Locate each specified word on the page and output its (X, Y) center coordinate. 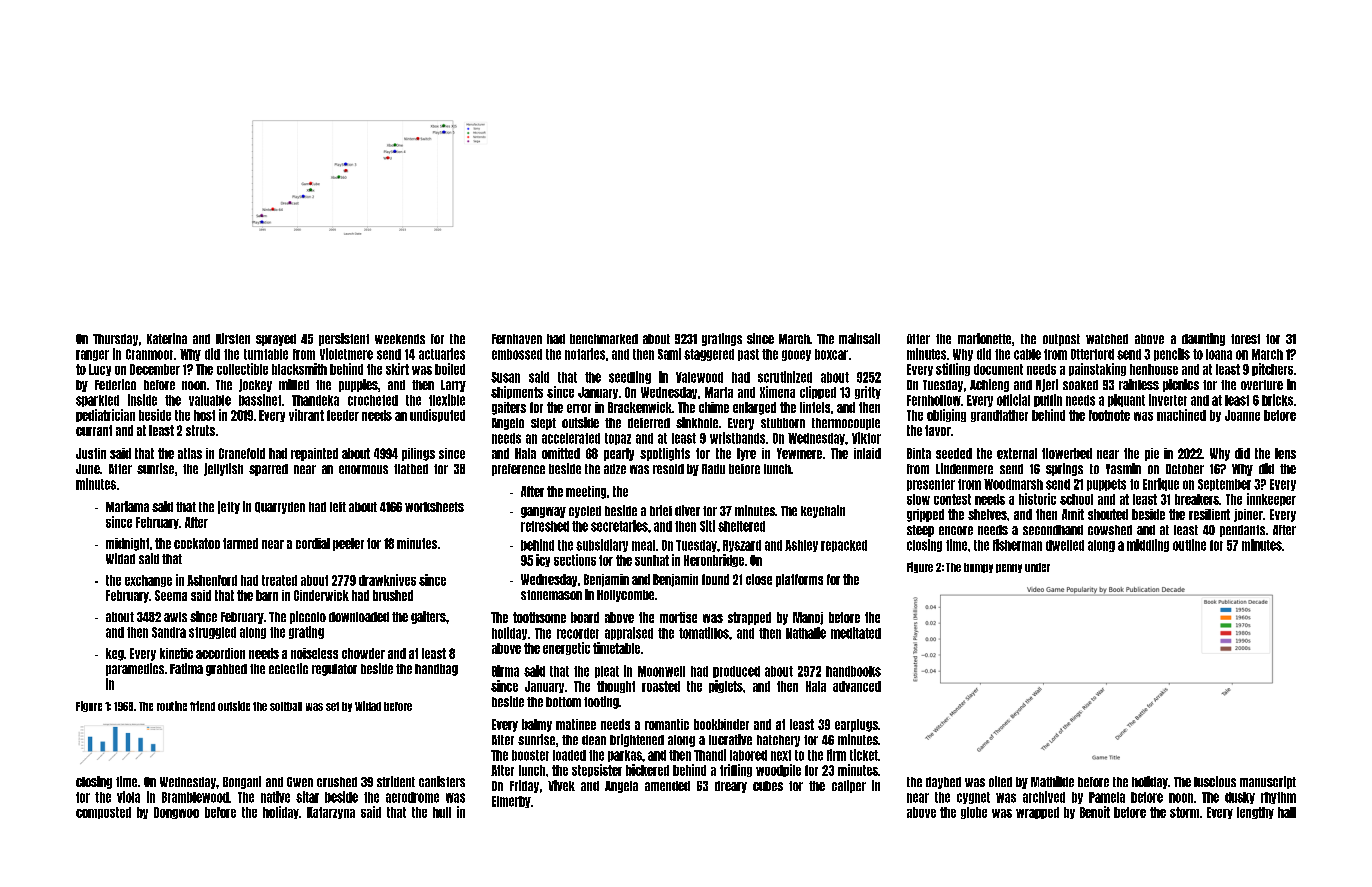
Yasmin (1123, 468)
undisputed (437, 415)
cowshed (1110, 530)
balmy (537, 725)
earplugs (856, 725)
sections (575, 560)
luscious (1215, 781)
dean (594, 740)
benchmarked (604, 339)
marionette (984, 338)
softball (286, 706)
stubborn (783, 423)
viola (128, 797)
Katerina (167, 338)
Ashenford (212, 580)
